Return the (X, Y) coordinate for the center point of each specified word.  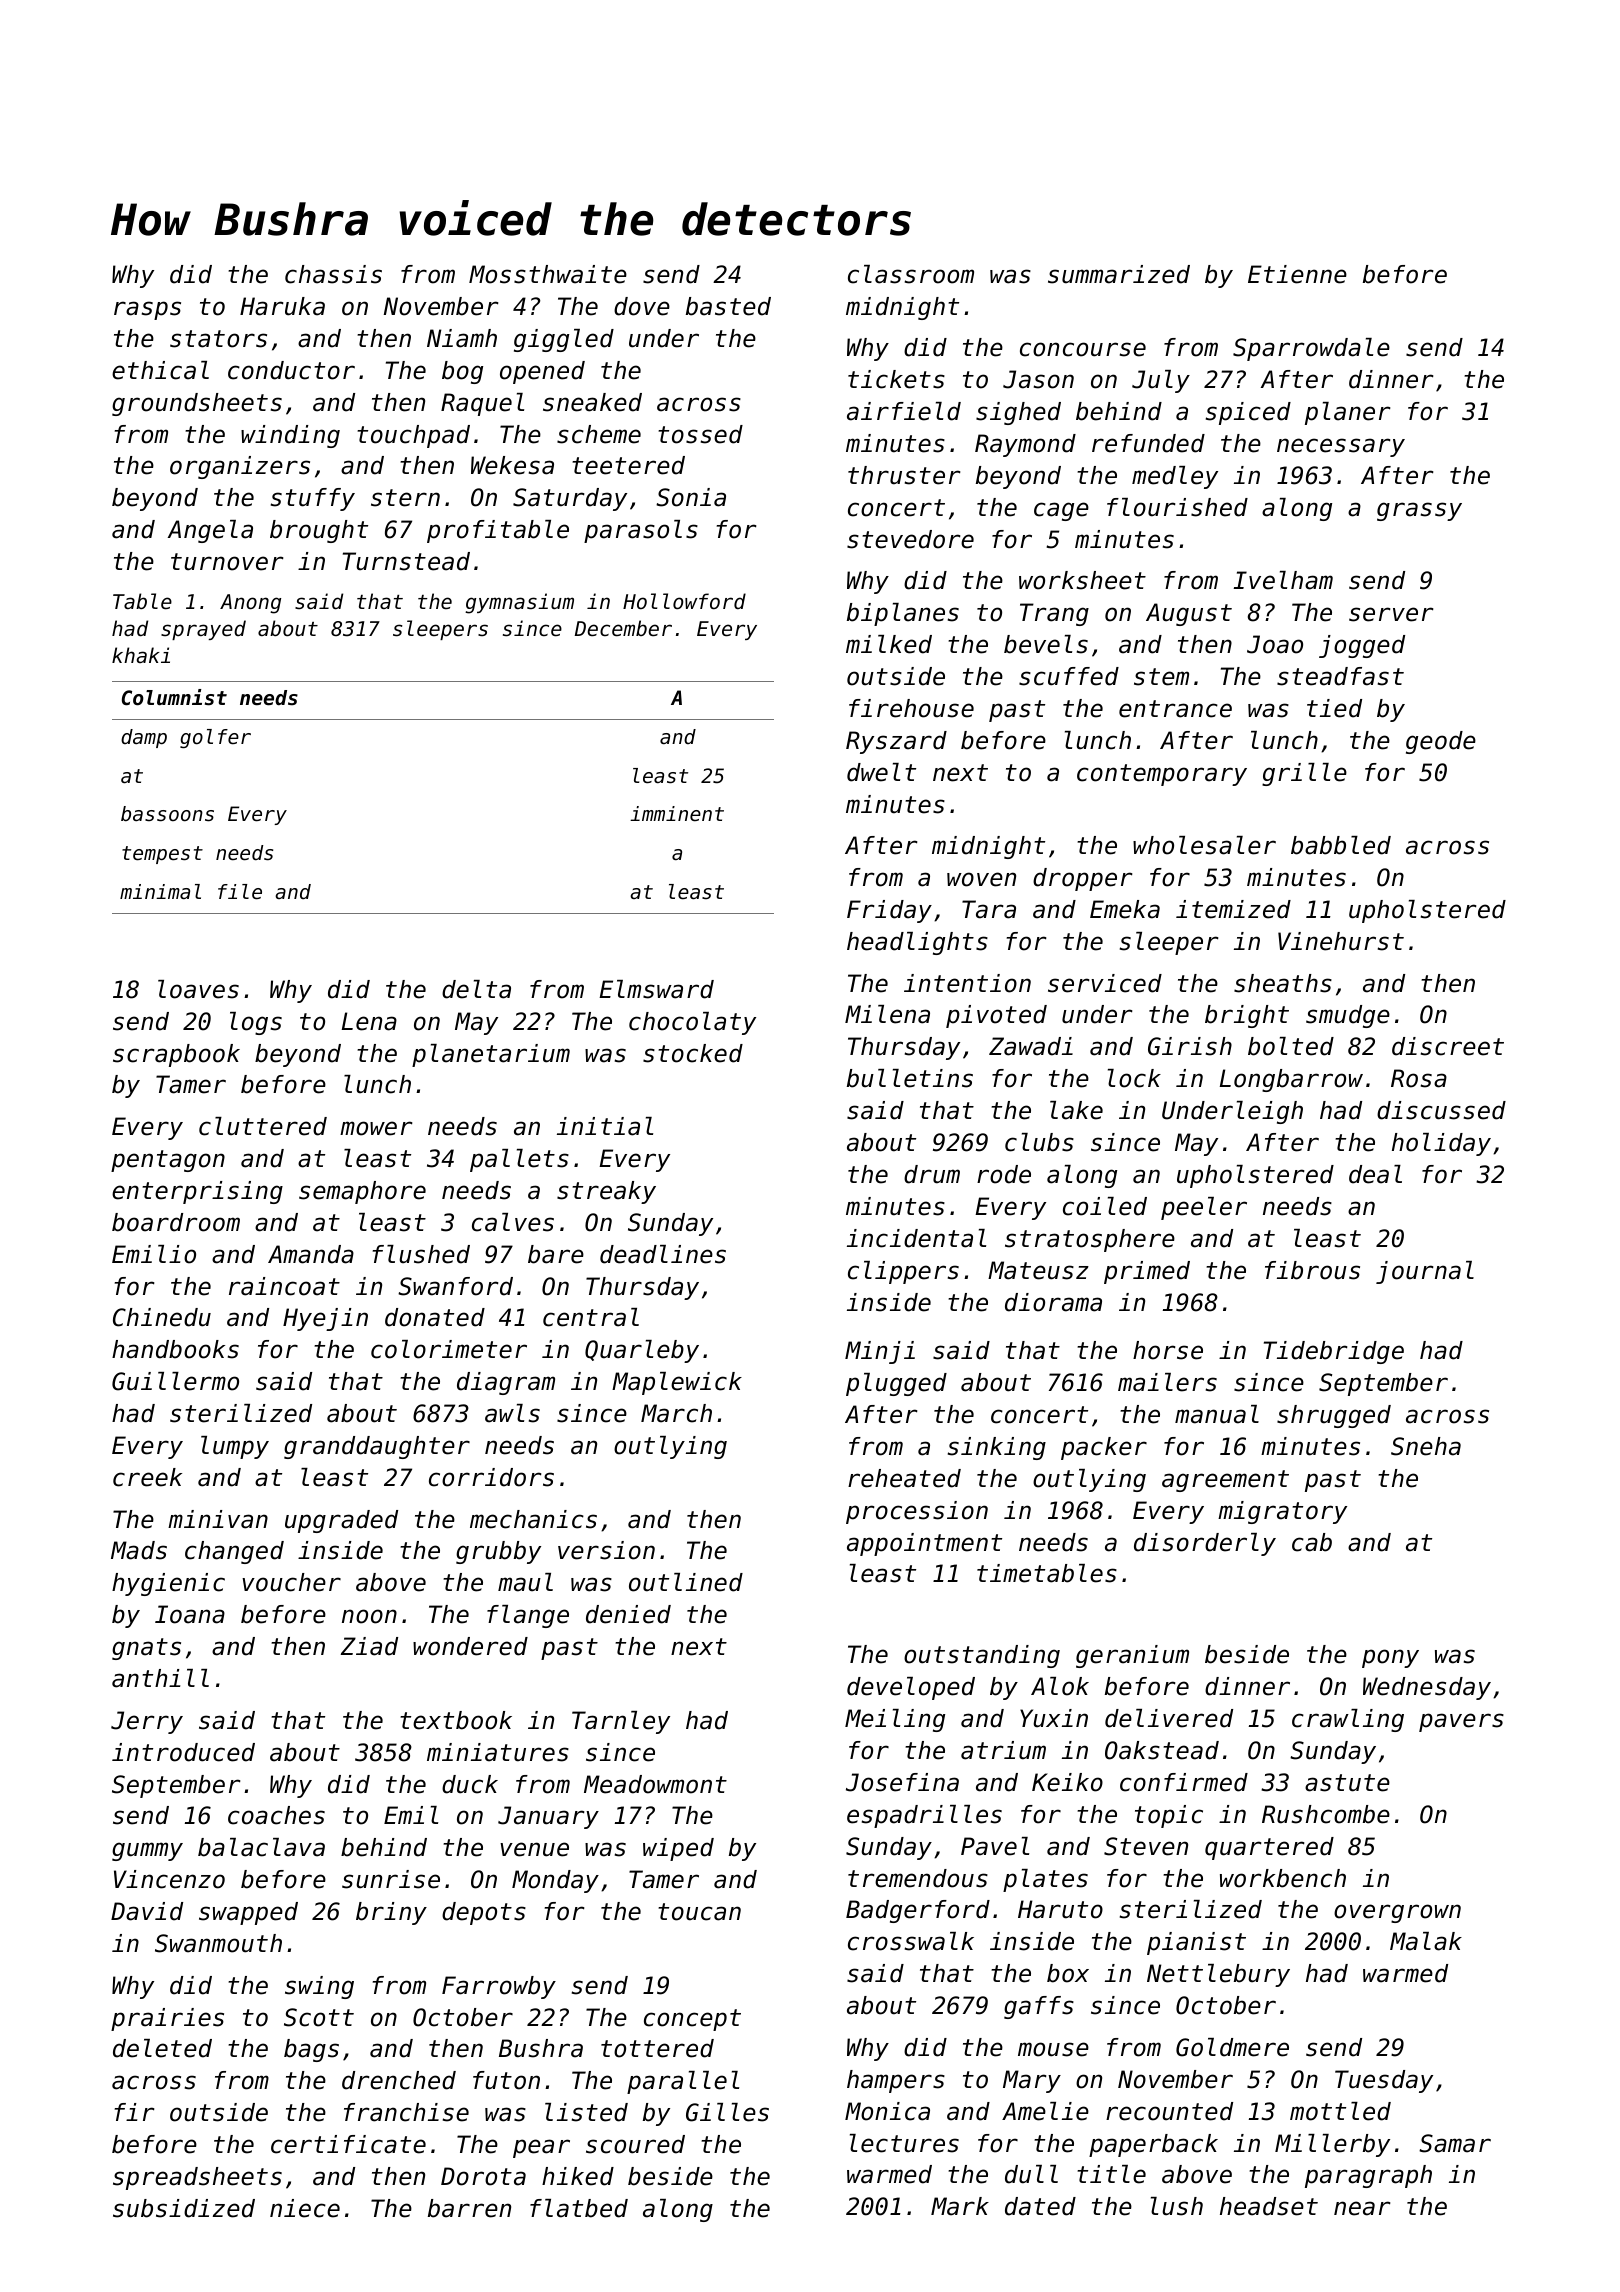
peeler (1204, 1208)
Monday (555, 1881)
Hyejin (325, 1319)
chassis (333, 274)
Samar (1455, 2143)
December (623, 628)
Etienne (1297, 274)
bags (311, 2050)
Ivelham (1283, 580)
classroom (911, 274)
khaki (141, 655)
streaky (606, 1192)
